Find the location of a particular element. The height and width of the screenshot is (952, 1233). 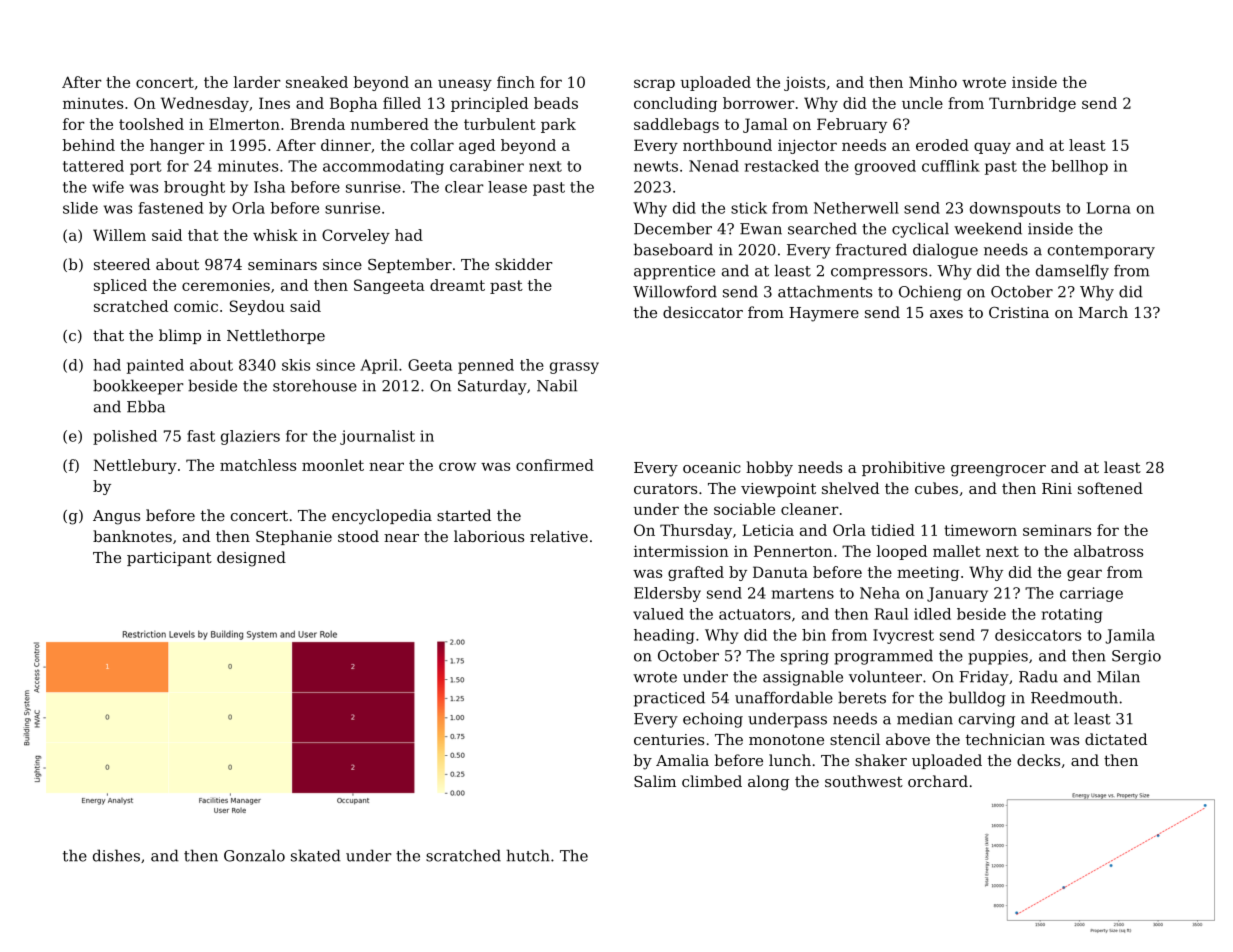

axes is located at coordinates (946, 314).
